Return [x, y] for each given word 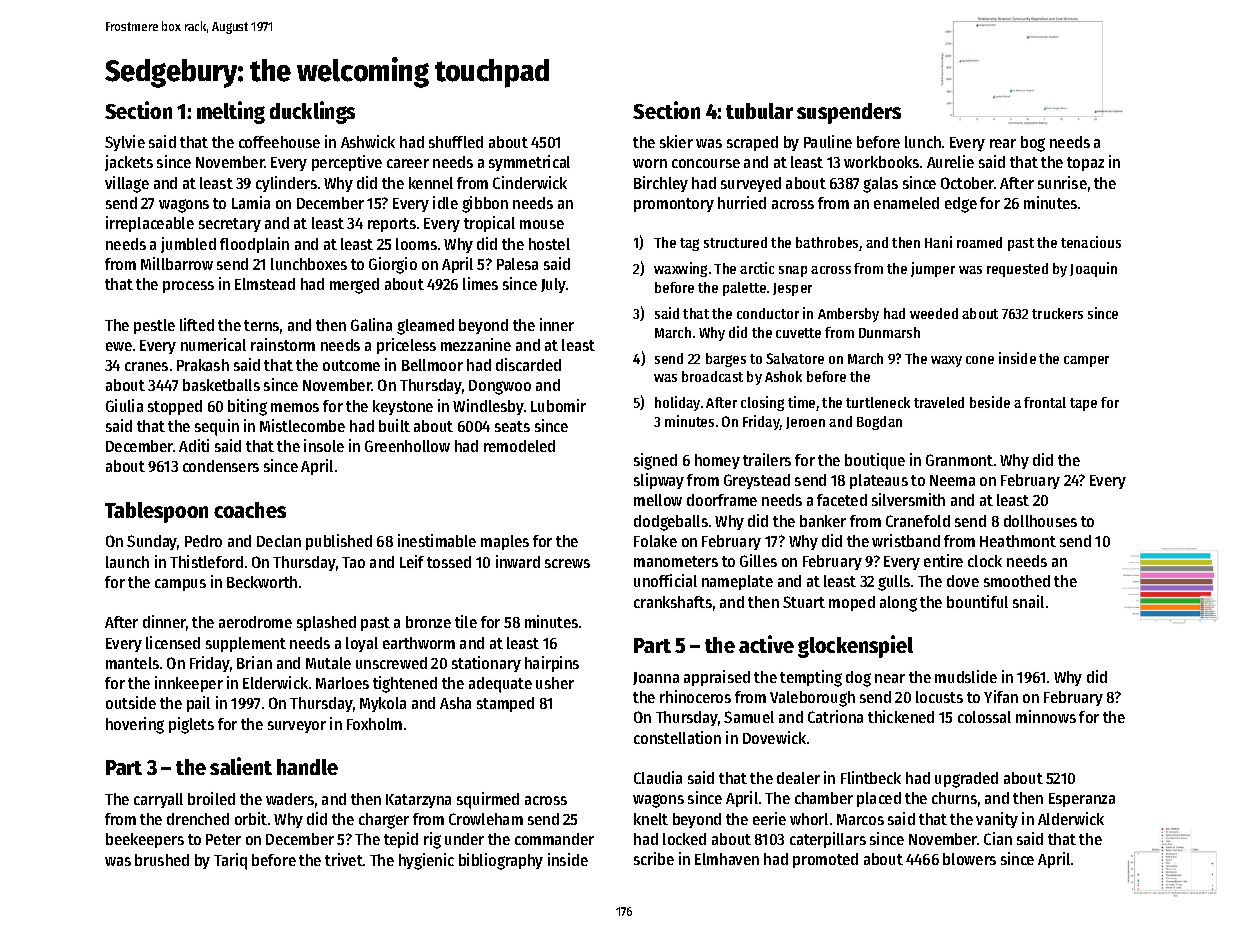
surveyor [297, 727]
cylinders [286, 184]
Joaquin [1093, 269]
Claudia [658, 777]
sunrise [1062, 182]
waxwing [680, 269]
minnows [1046, 716]
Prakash [203, 365]
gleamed [425, 327]
